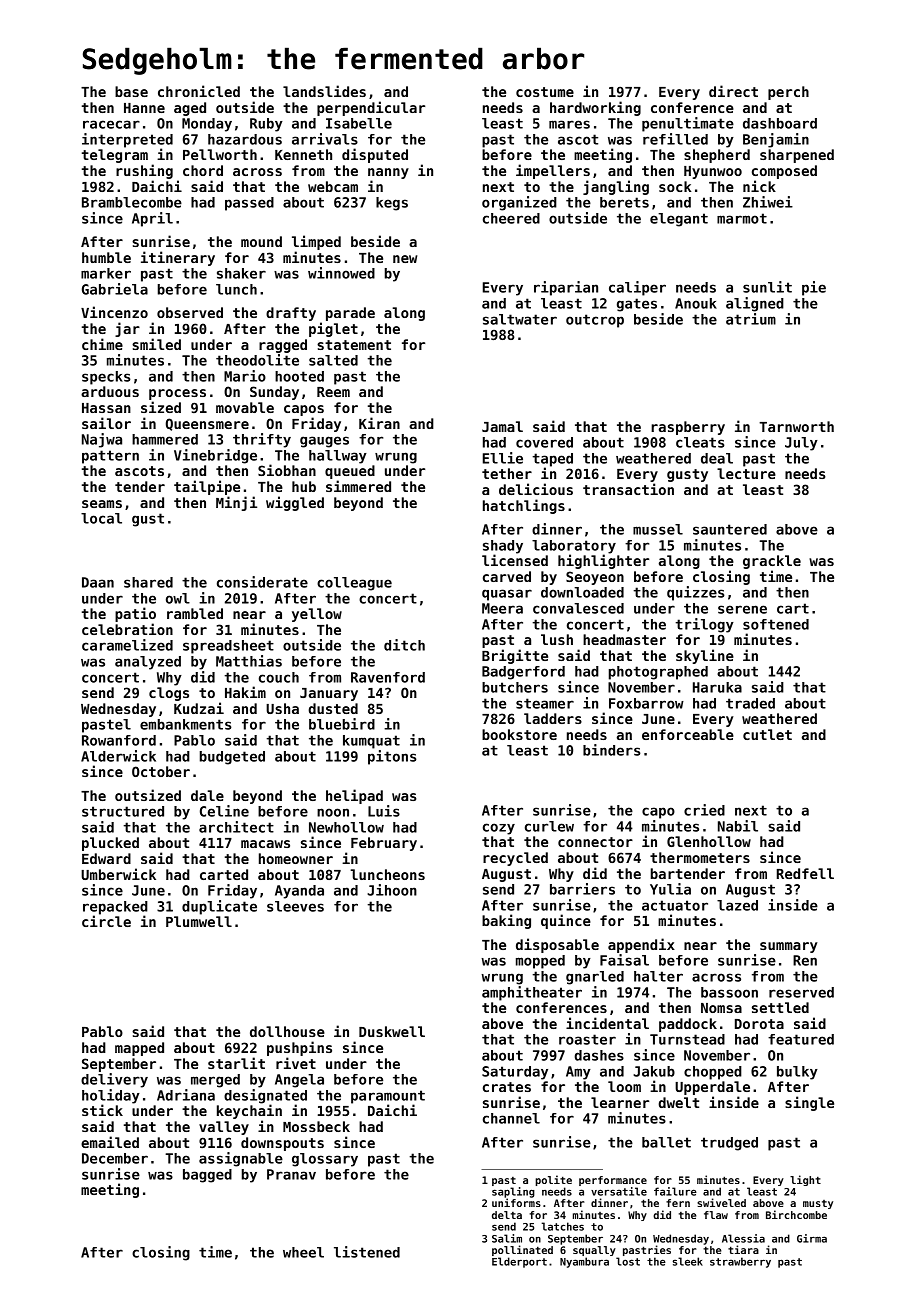  I want to click on reserved, so click(801, 992).
